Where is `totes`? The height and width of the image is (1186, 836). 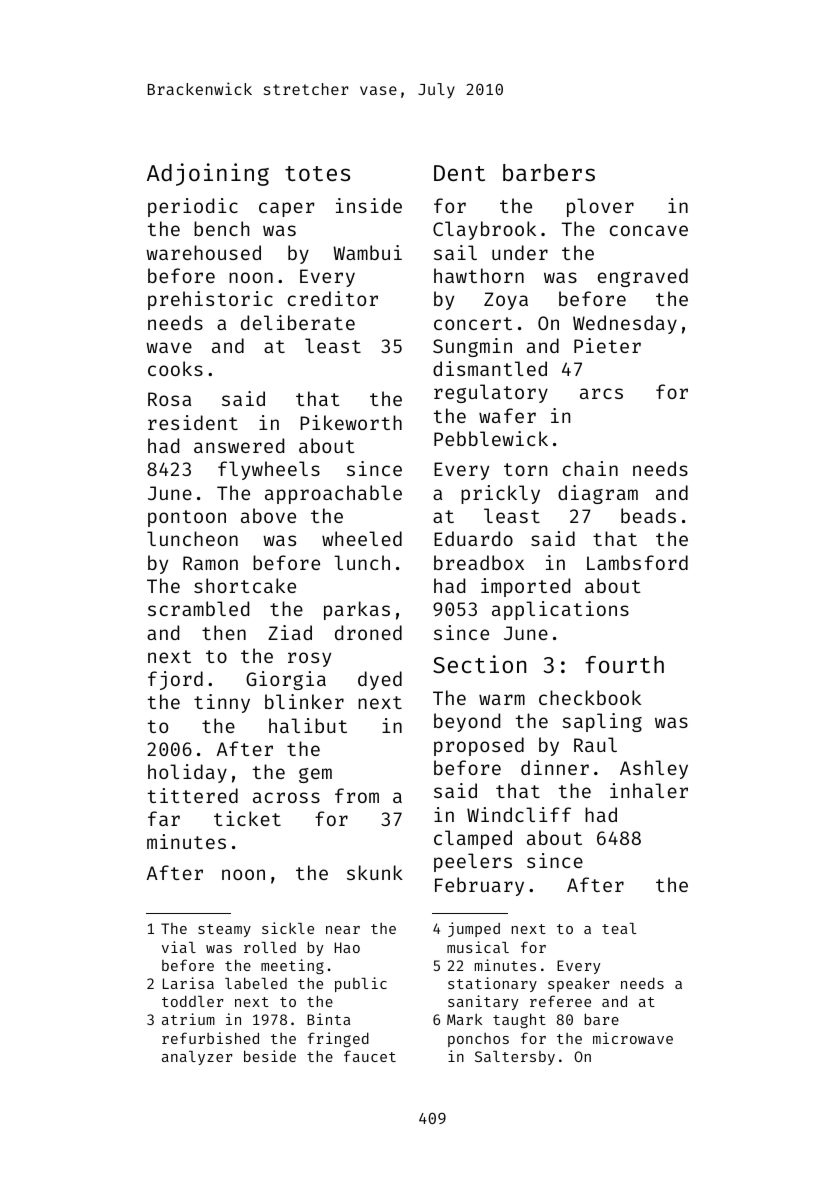 totes is located at coordinates (317, 173).
